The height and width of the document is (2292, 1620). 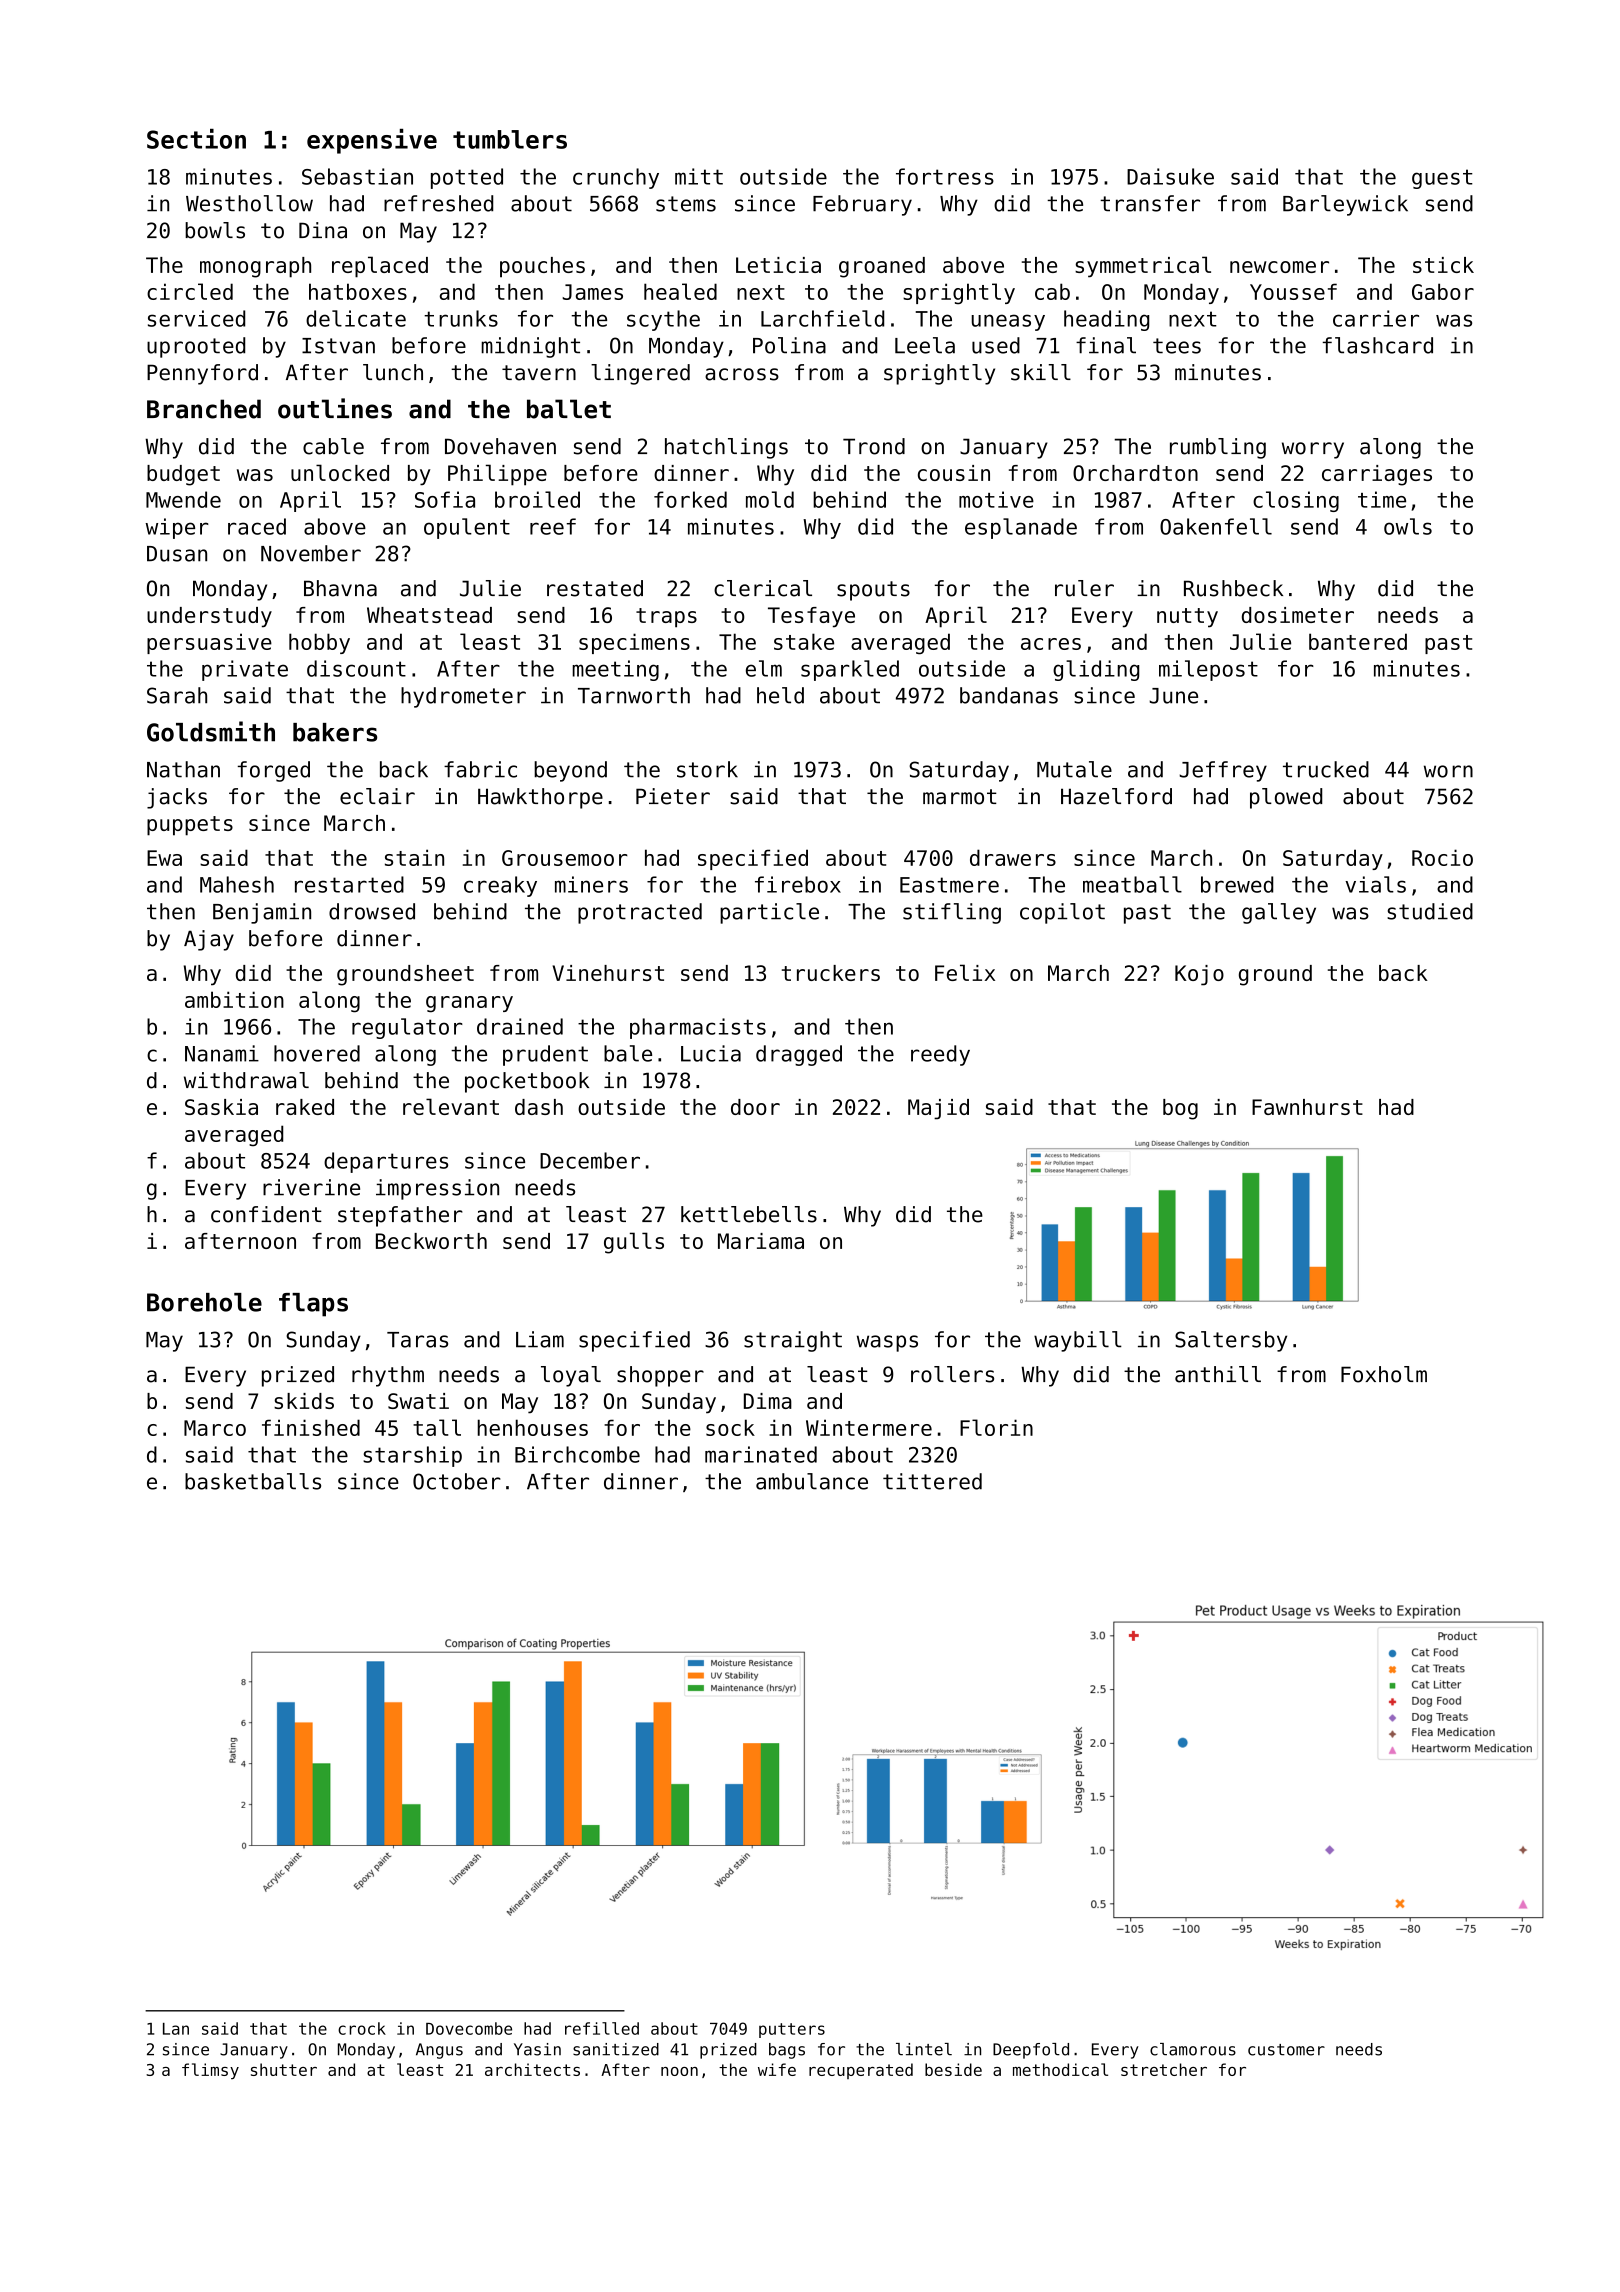 I want to click on Dovecombe, so click(x=469, y=2028).
